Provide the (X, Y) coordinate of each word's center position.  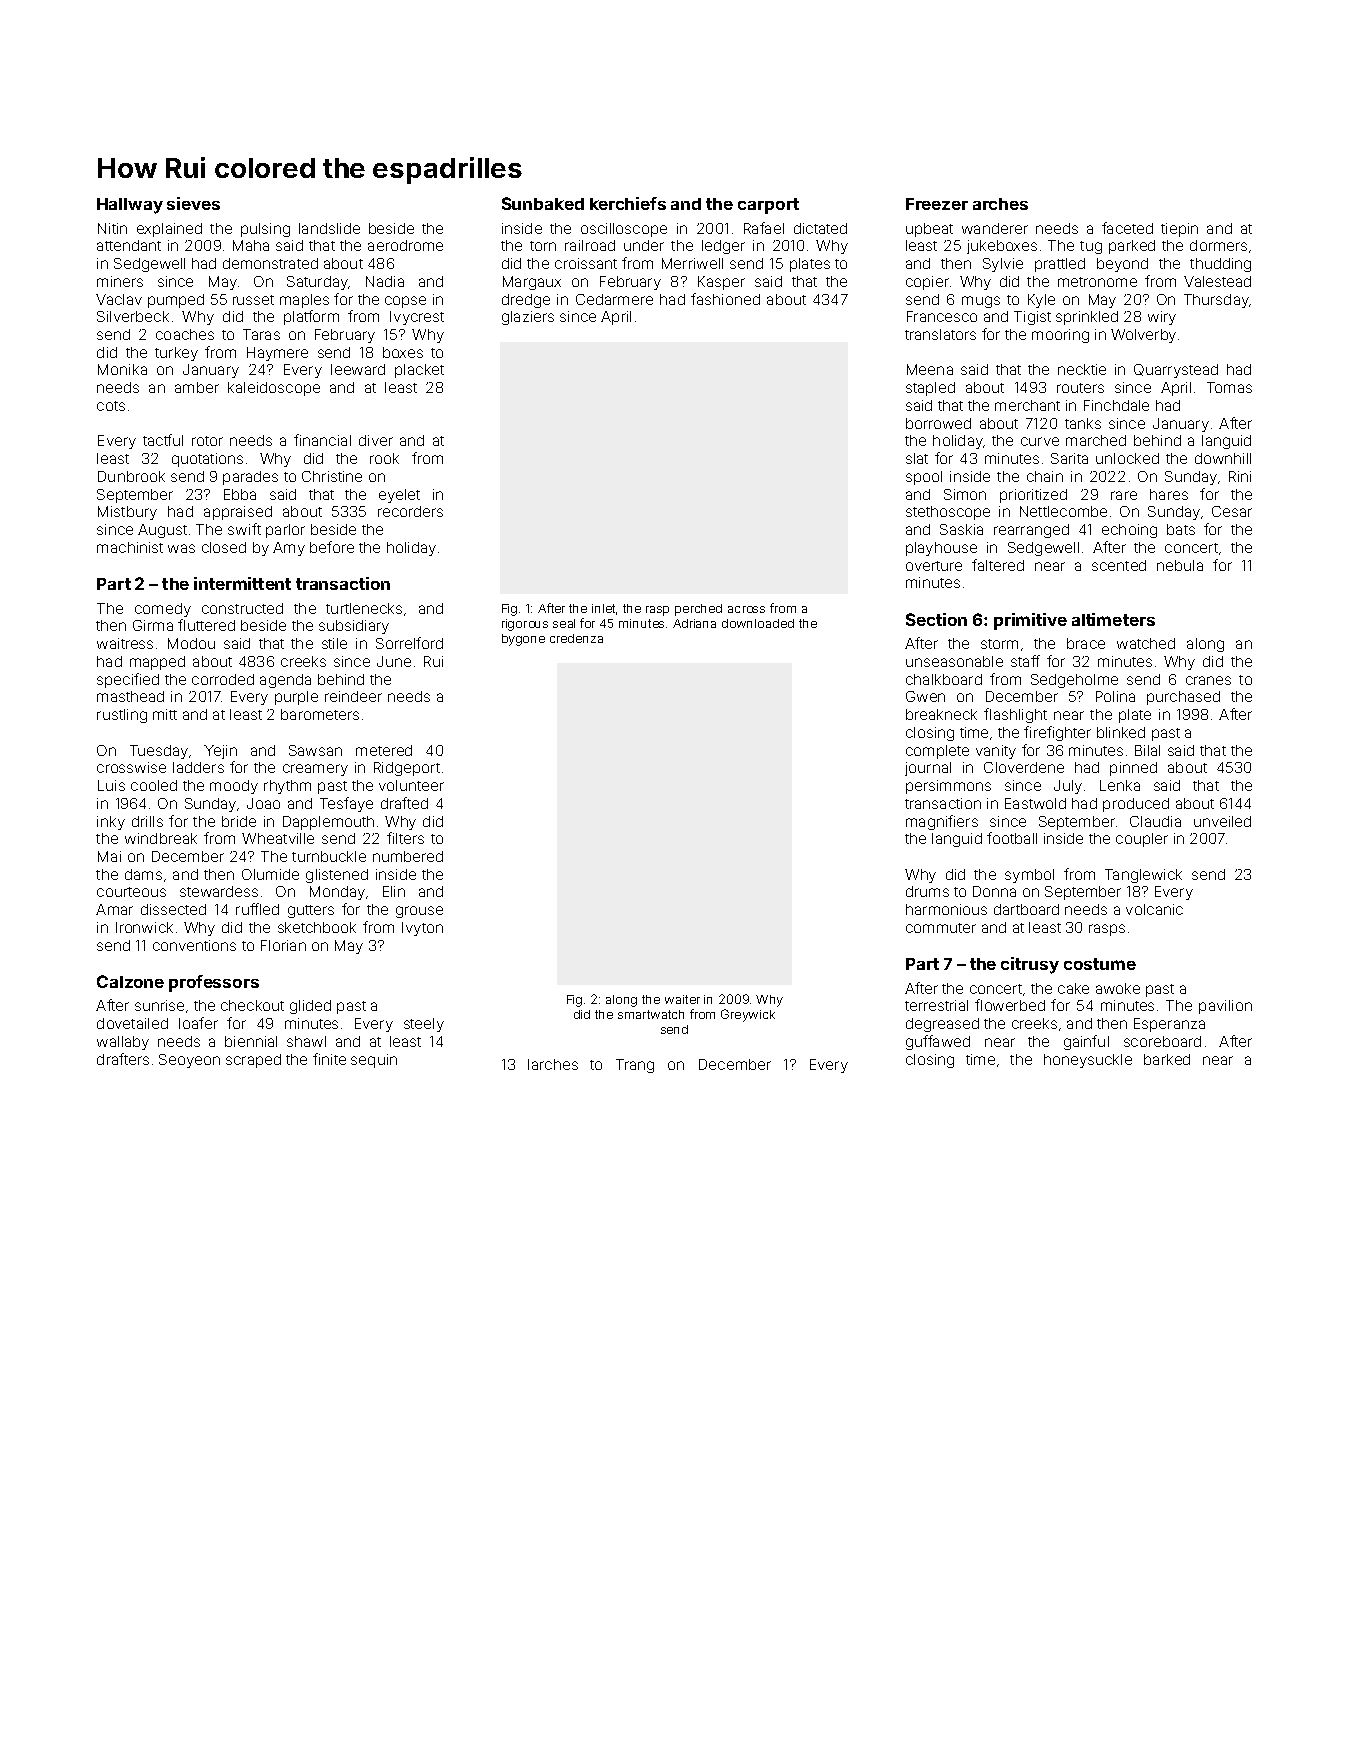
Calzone (130, 981)
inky (111, 823)
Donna (994, 891)
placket (419, 371)
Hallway (130, 206)
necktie (1082, 369)
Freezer (937, 204)
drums (927, 891)
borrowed (938, 423)
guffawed (938, 1042)
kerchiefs (628, 203)
